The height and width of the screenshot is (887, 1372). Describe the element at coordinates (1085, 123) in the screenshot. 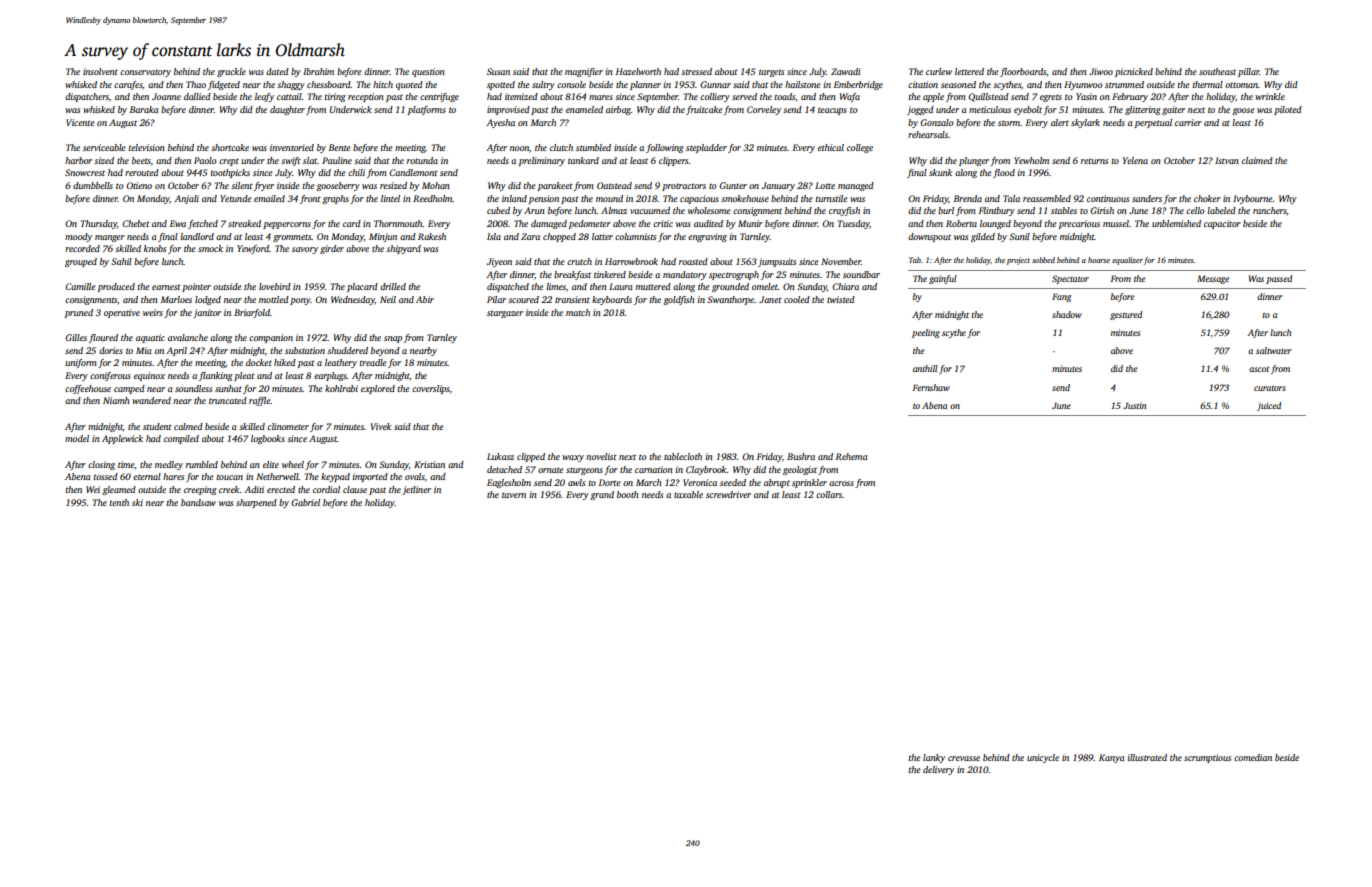

I see `skylark` at that location.
